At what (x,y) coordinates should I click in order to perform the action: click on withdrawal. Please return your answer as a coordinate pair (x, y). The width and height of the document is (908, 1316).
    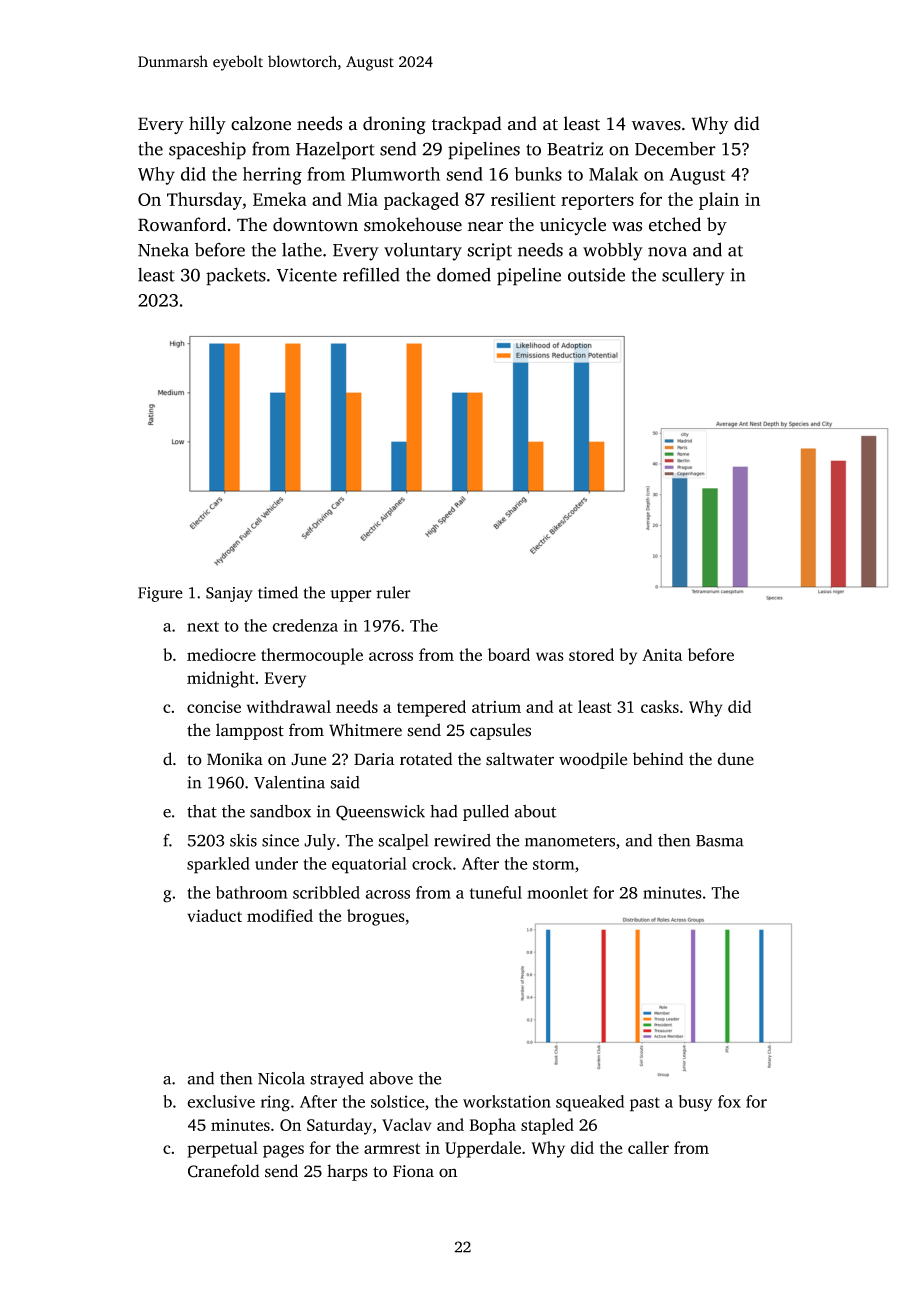
    Looking at the image, I should click on (289, 706).
